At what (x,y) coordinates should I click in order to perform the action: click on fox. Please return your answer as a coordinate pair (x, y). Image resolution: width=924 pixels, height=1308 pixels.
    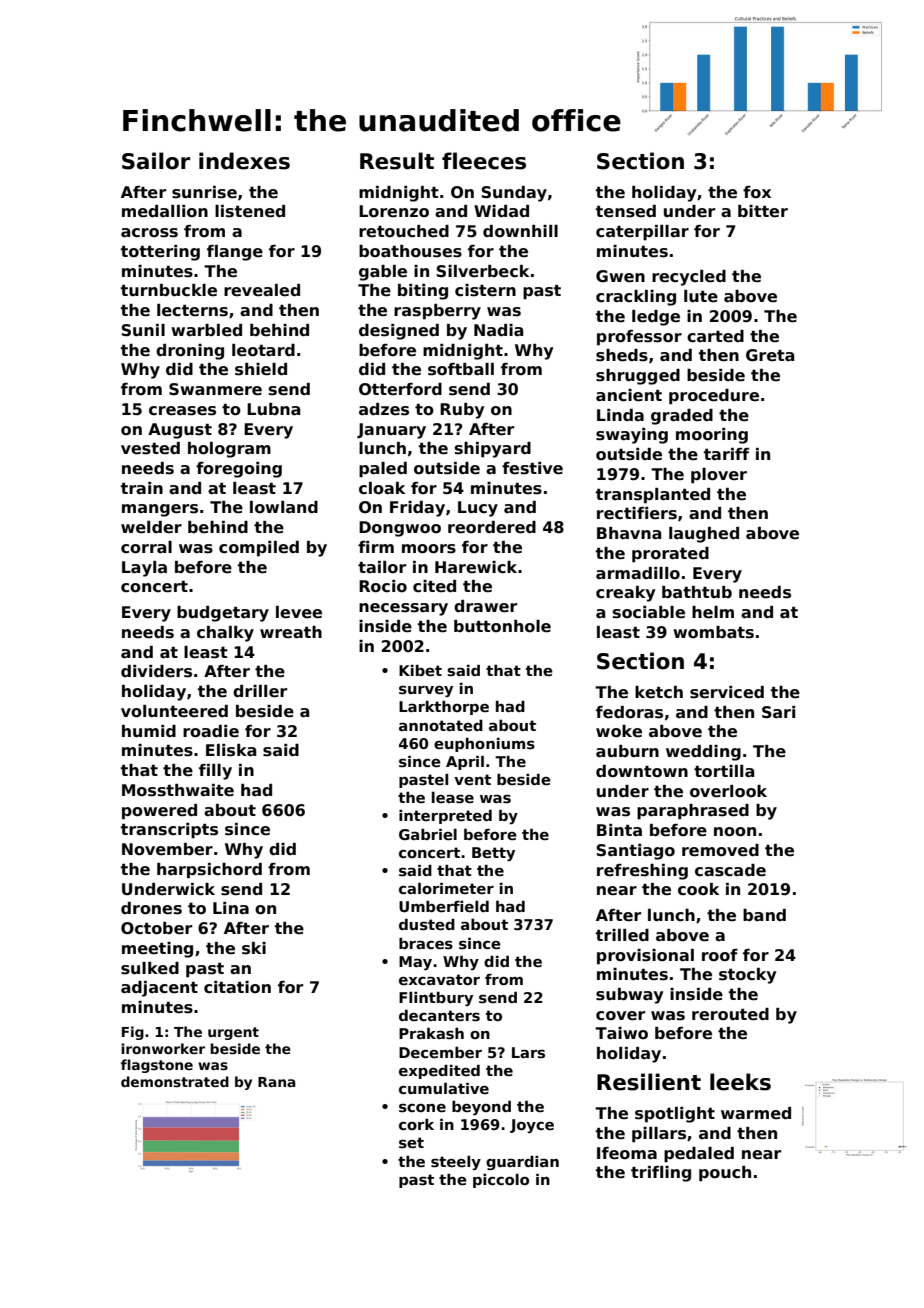
    Looking at the image, I should click on (757, 192).
